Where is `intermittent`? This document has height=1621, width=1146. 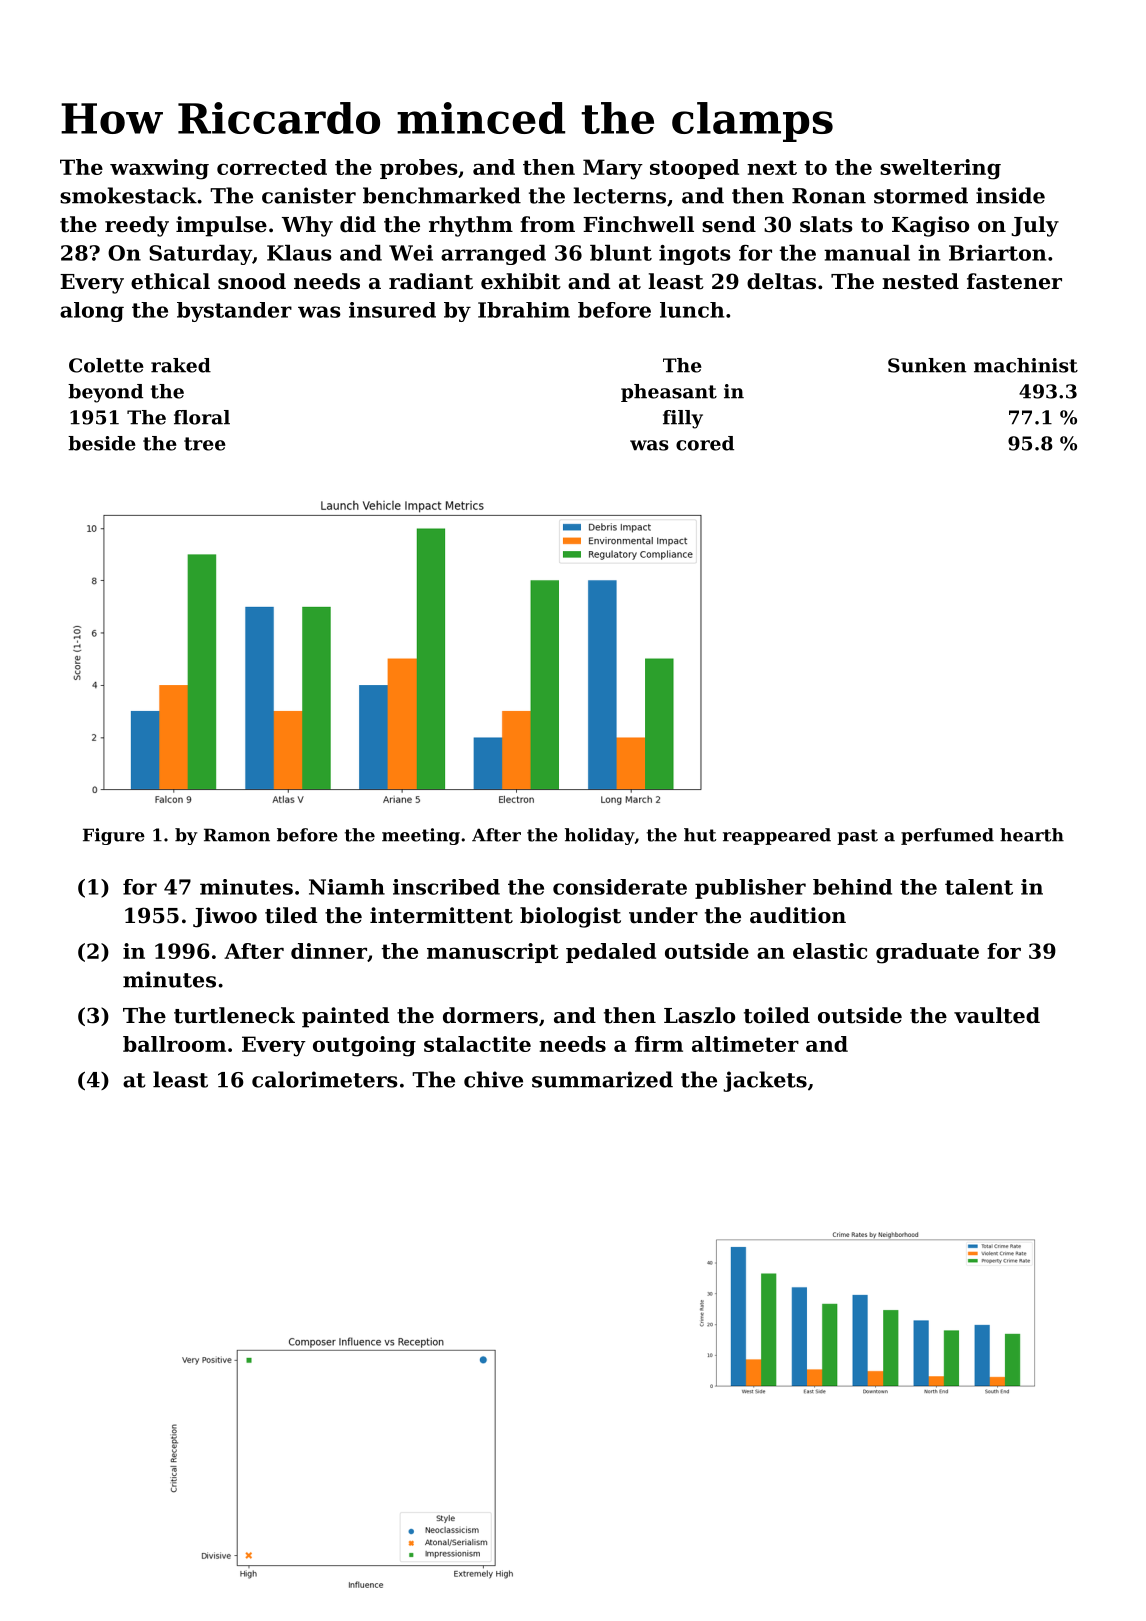 intermittent is located at coordinates (441, 915).
